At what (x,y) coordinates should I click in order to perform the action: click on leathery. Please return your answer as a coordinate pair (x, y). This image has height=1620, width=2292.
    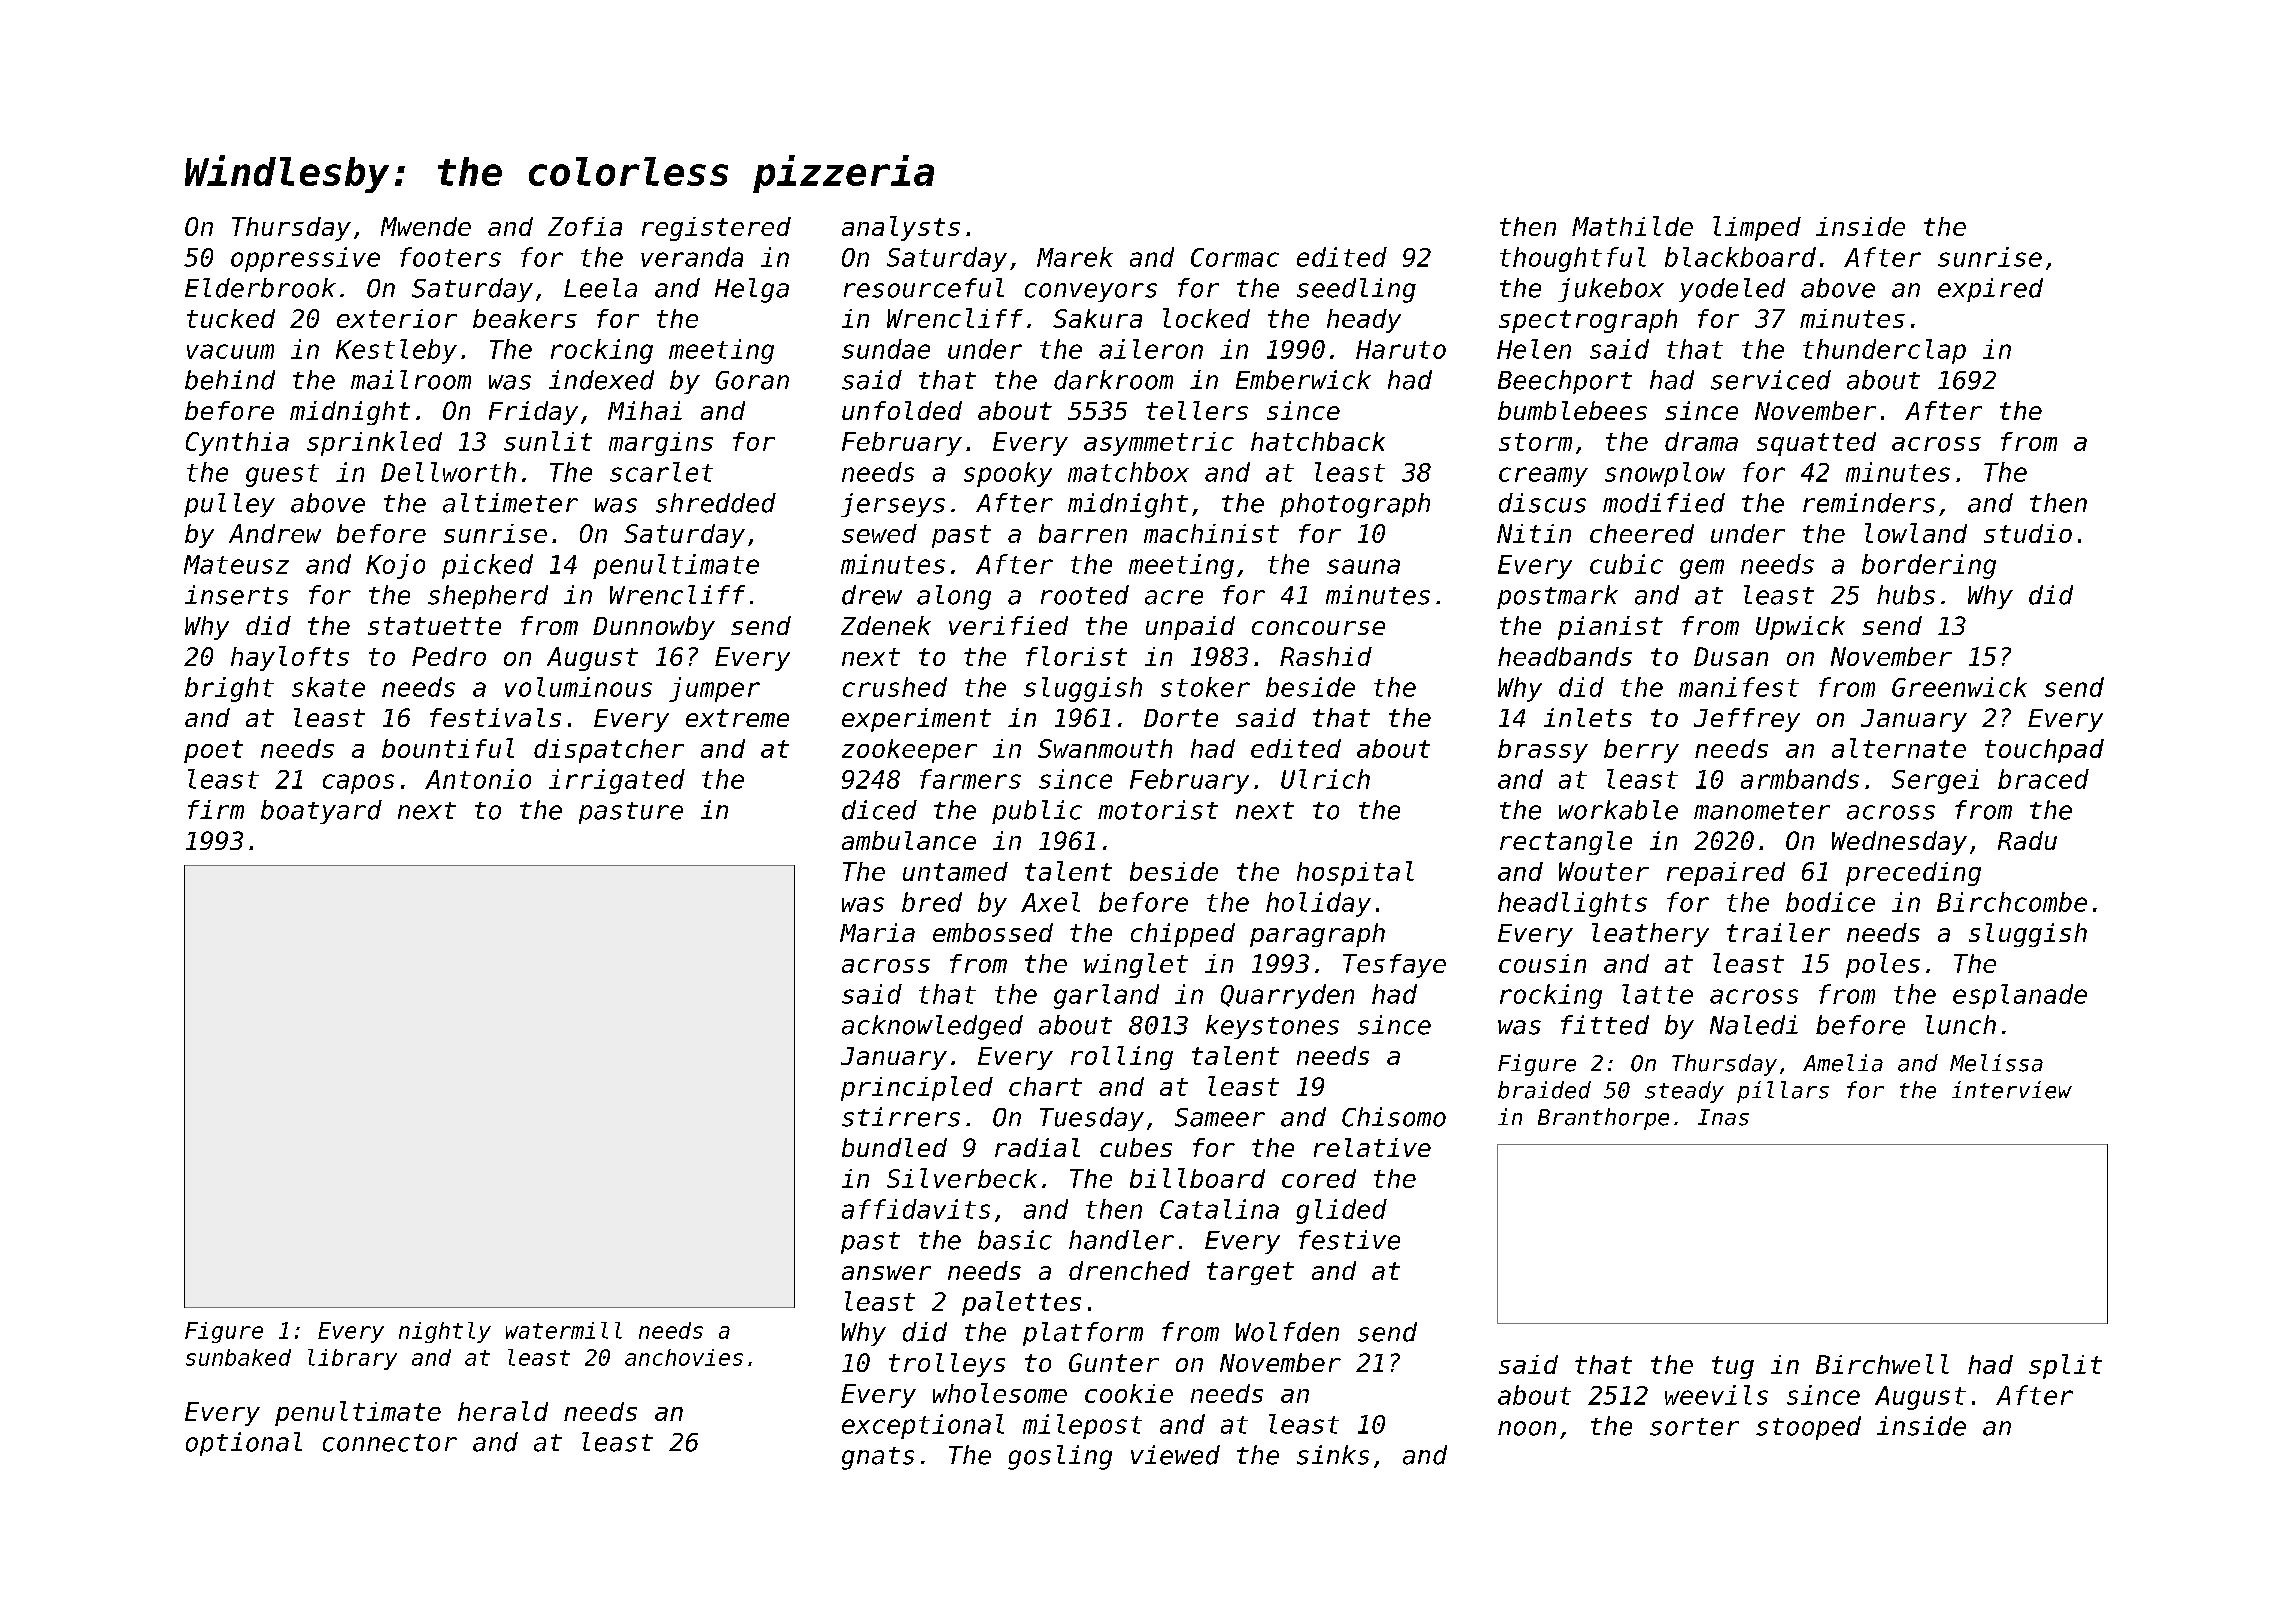
    Looking at the image, I should click on (1650, 935).
